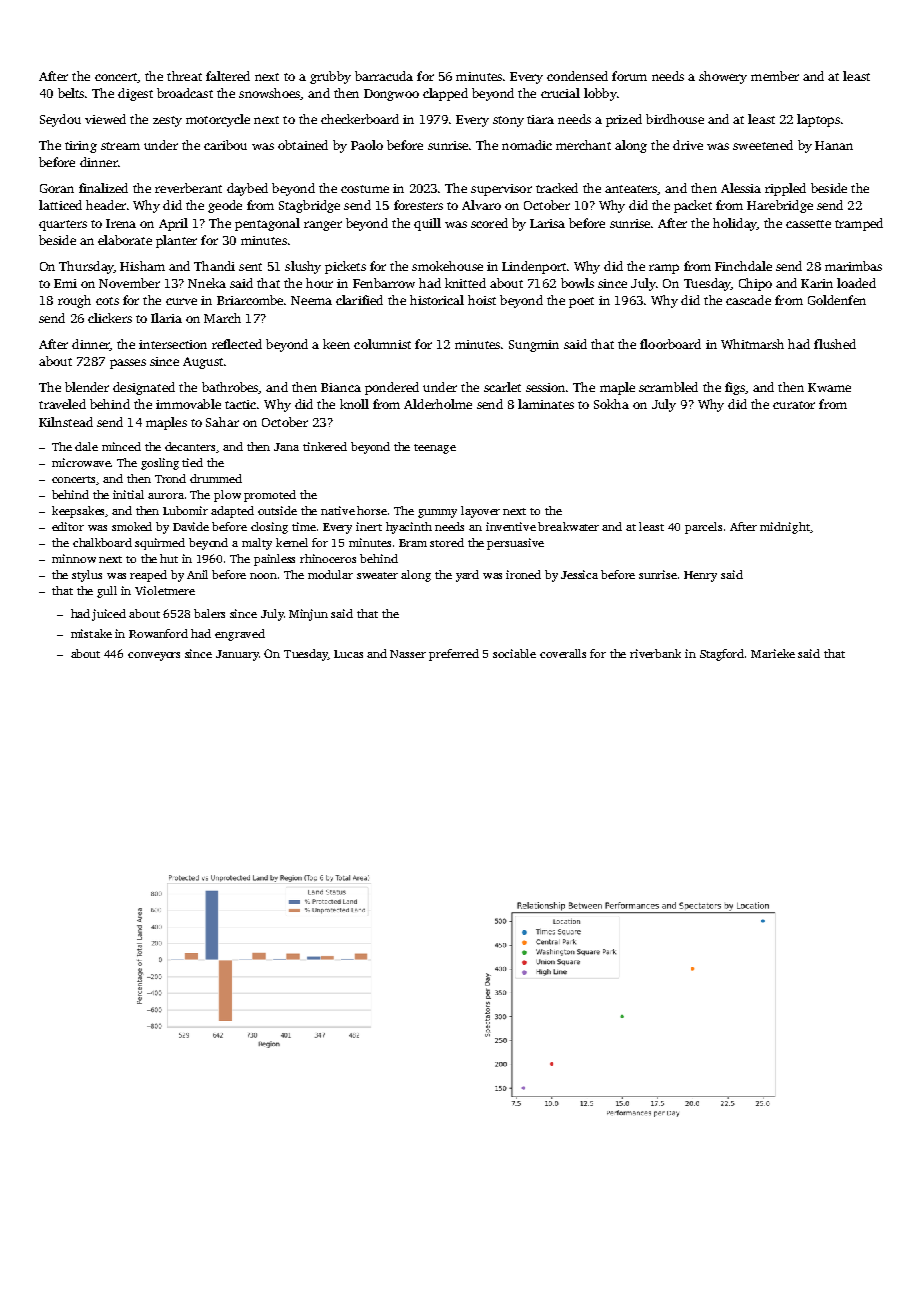 The width and height of the image is (924, 1308). I want to click on threat, so click(184, 76).
